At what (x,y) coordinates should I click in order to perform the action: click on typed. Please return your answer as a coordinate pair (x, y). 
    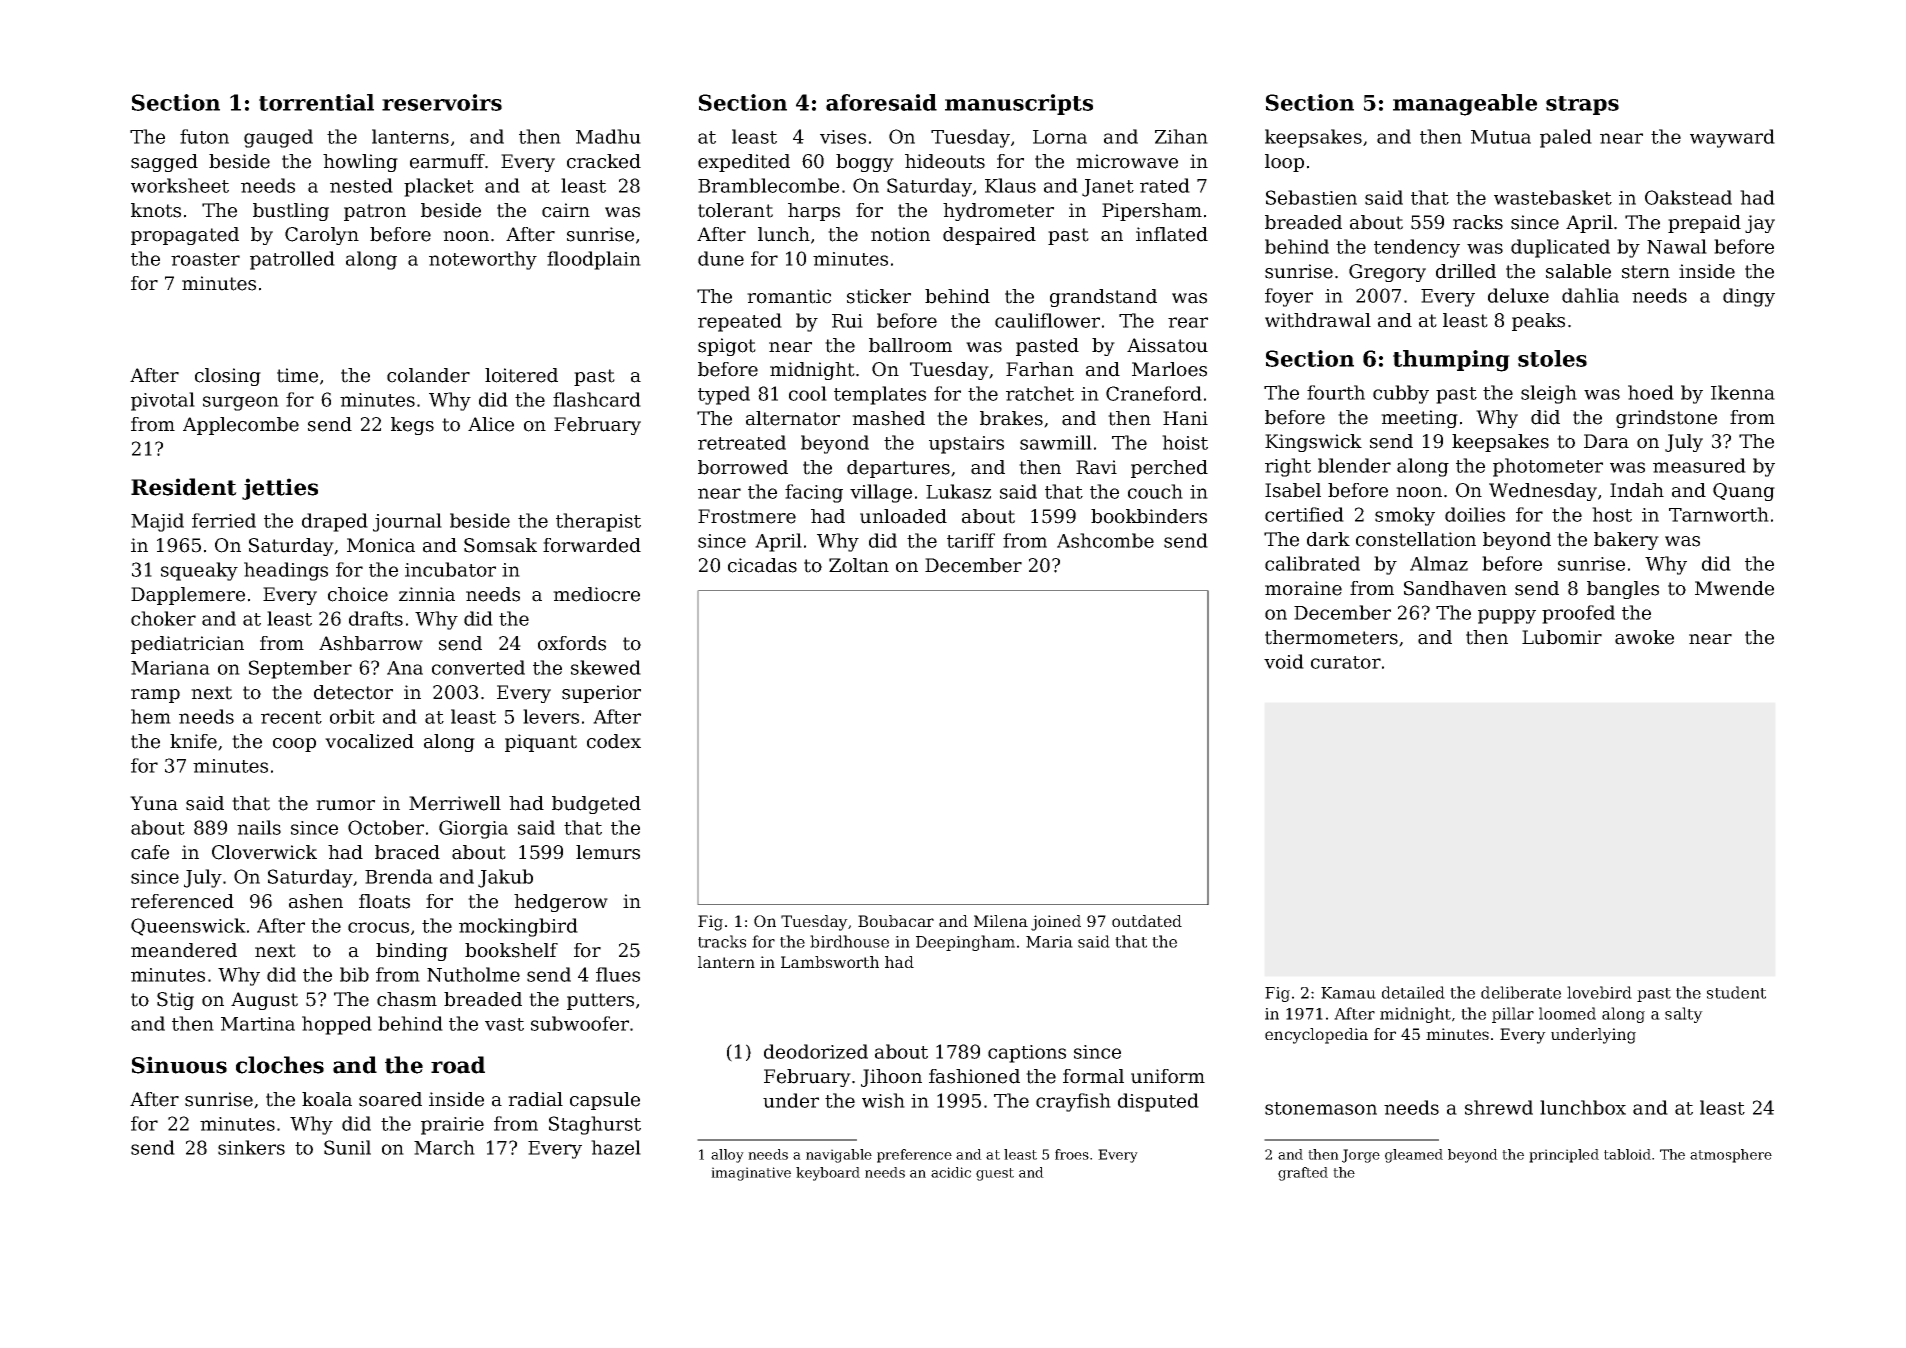
    Looking at the image, I should click on (724, 395).
